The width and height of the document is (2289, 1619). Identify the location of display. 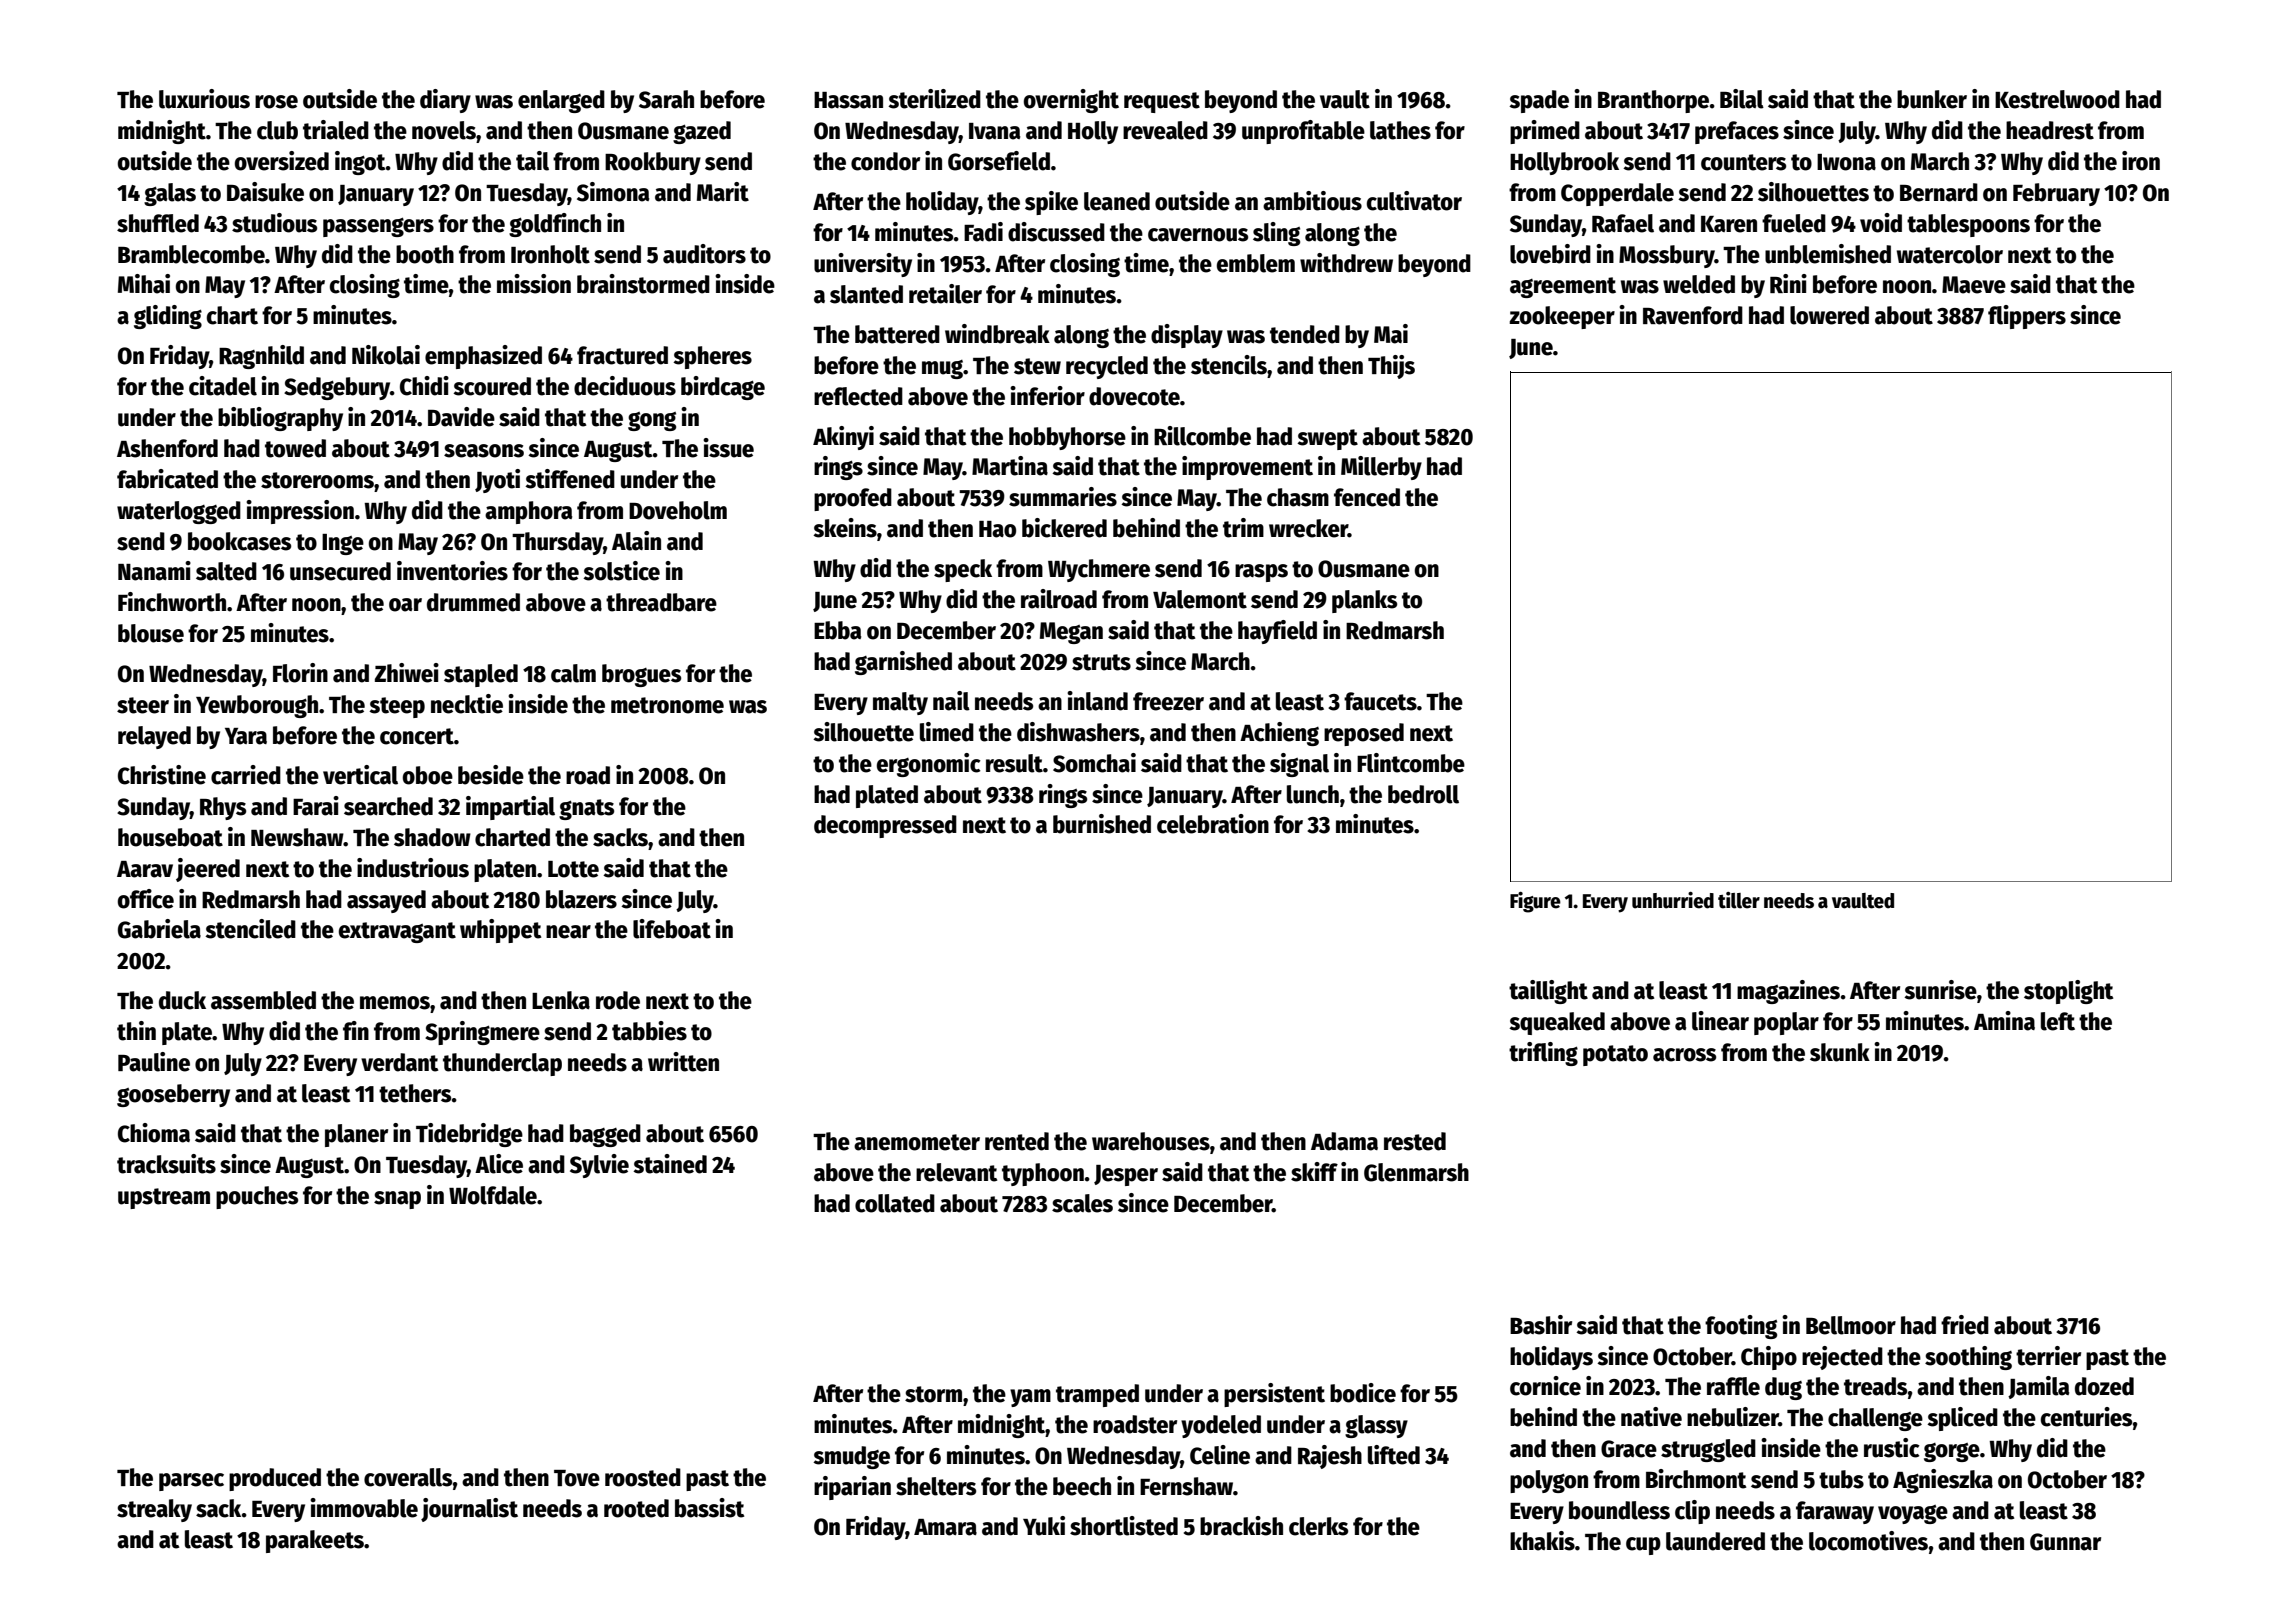
(1187, 336).
